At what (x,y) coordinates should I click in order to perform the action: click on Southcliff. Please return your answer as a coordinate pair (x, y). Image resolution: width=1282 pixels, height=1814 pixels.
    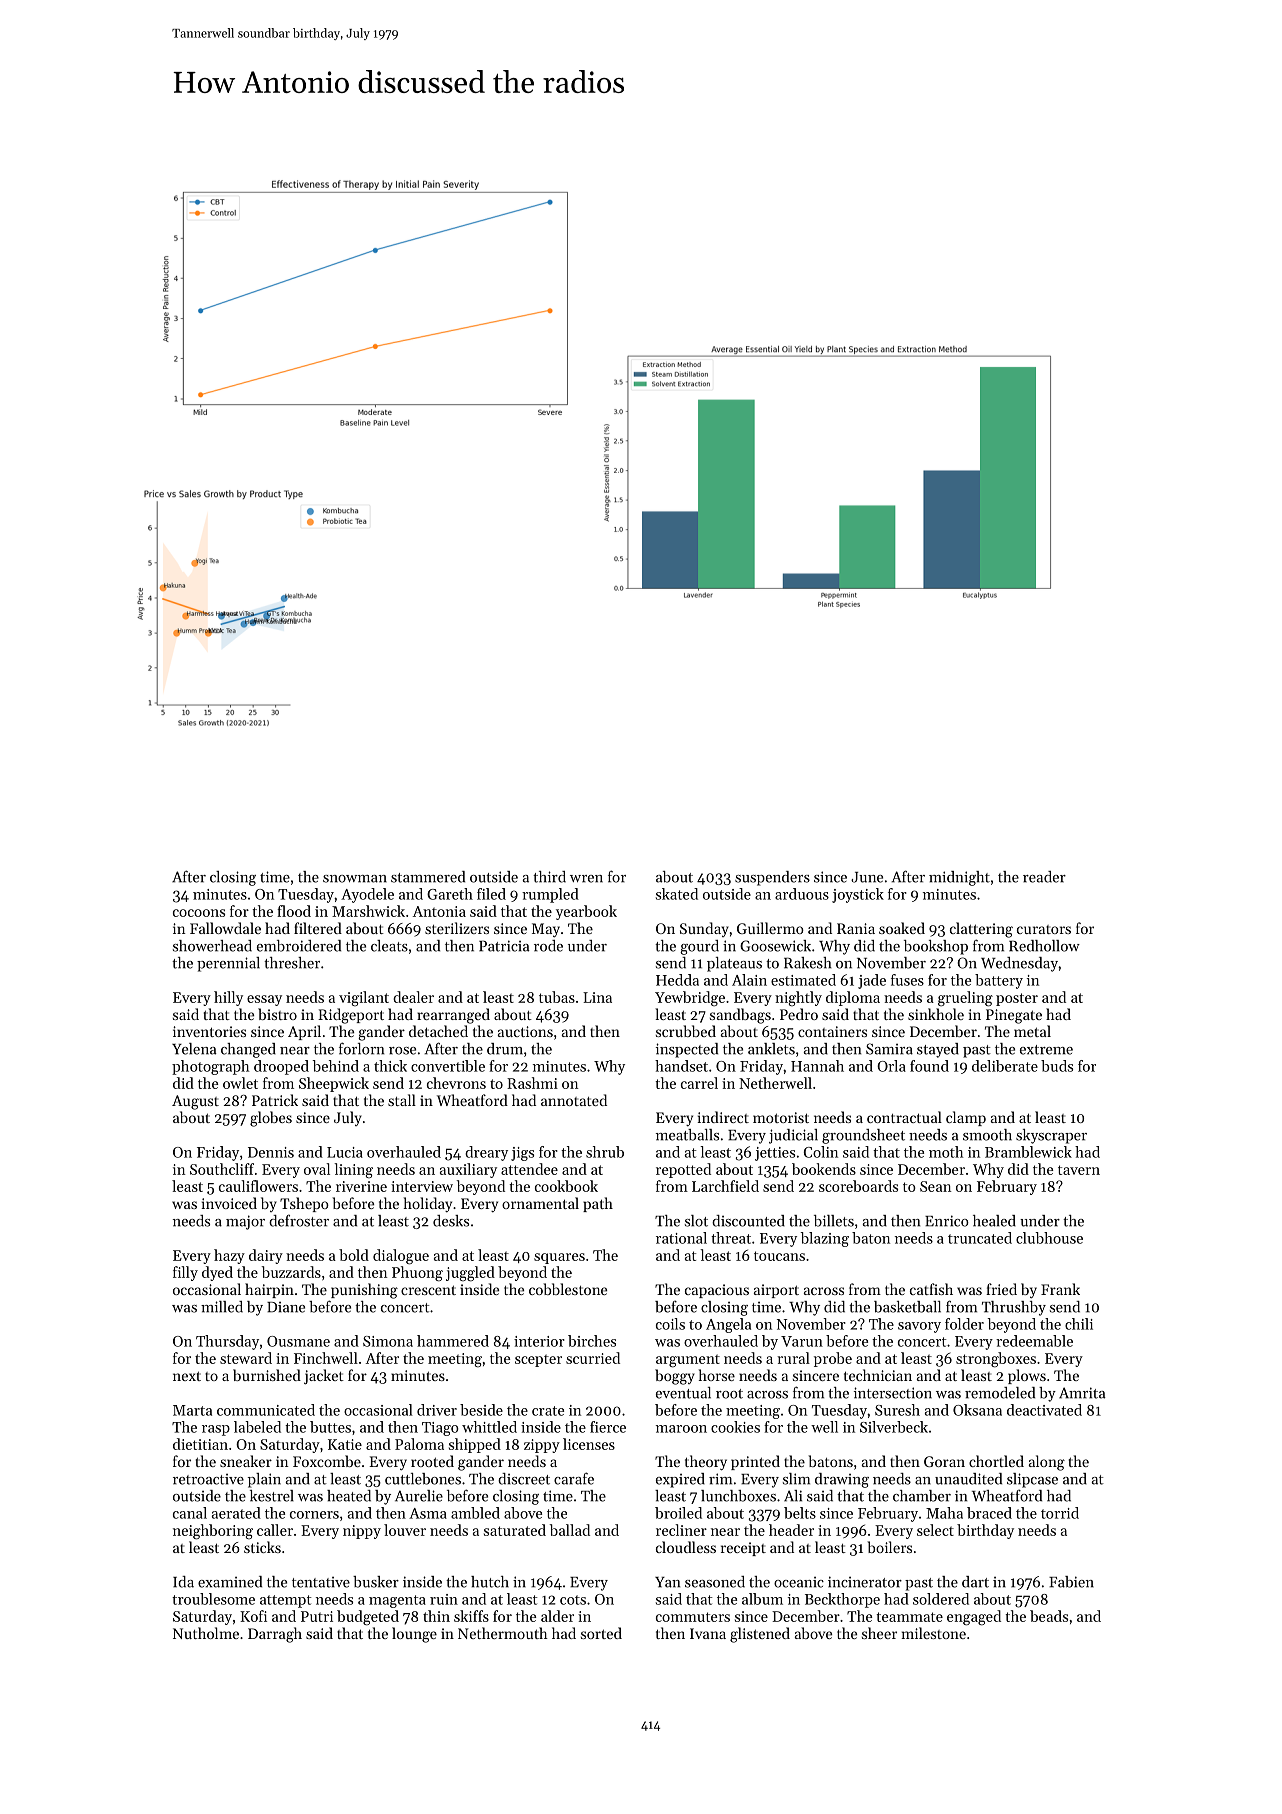
    Looking at the image, I should click on (222, 1169).
